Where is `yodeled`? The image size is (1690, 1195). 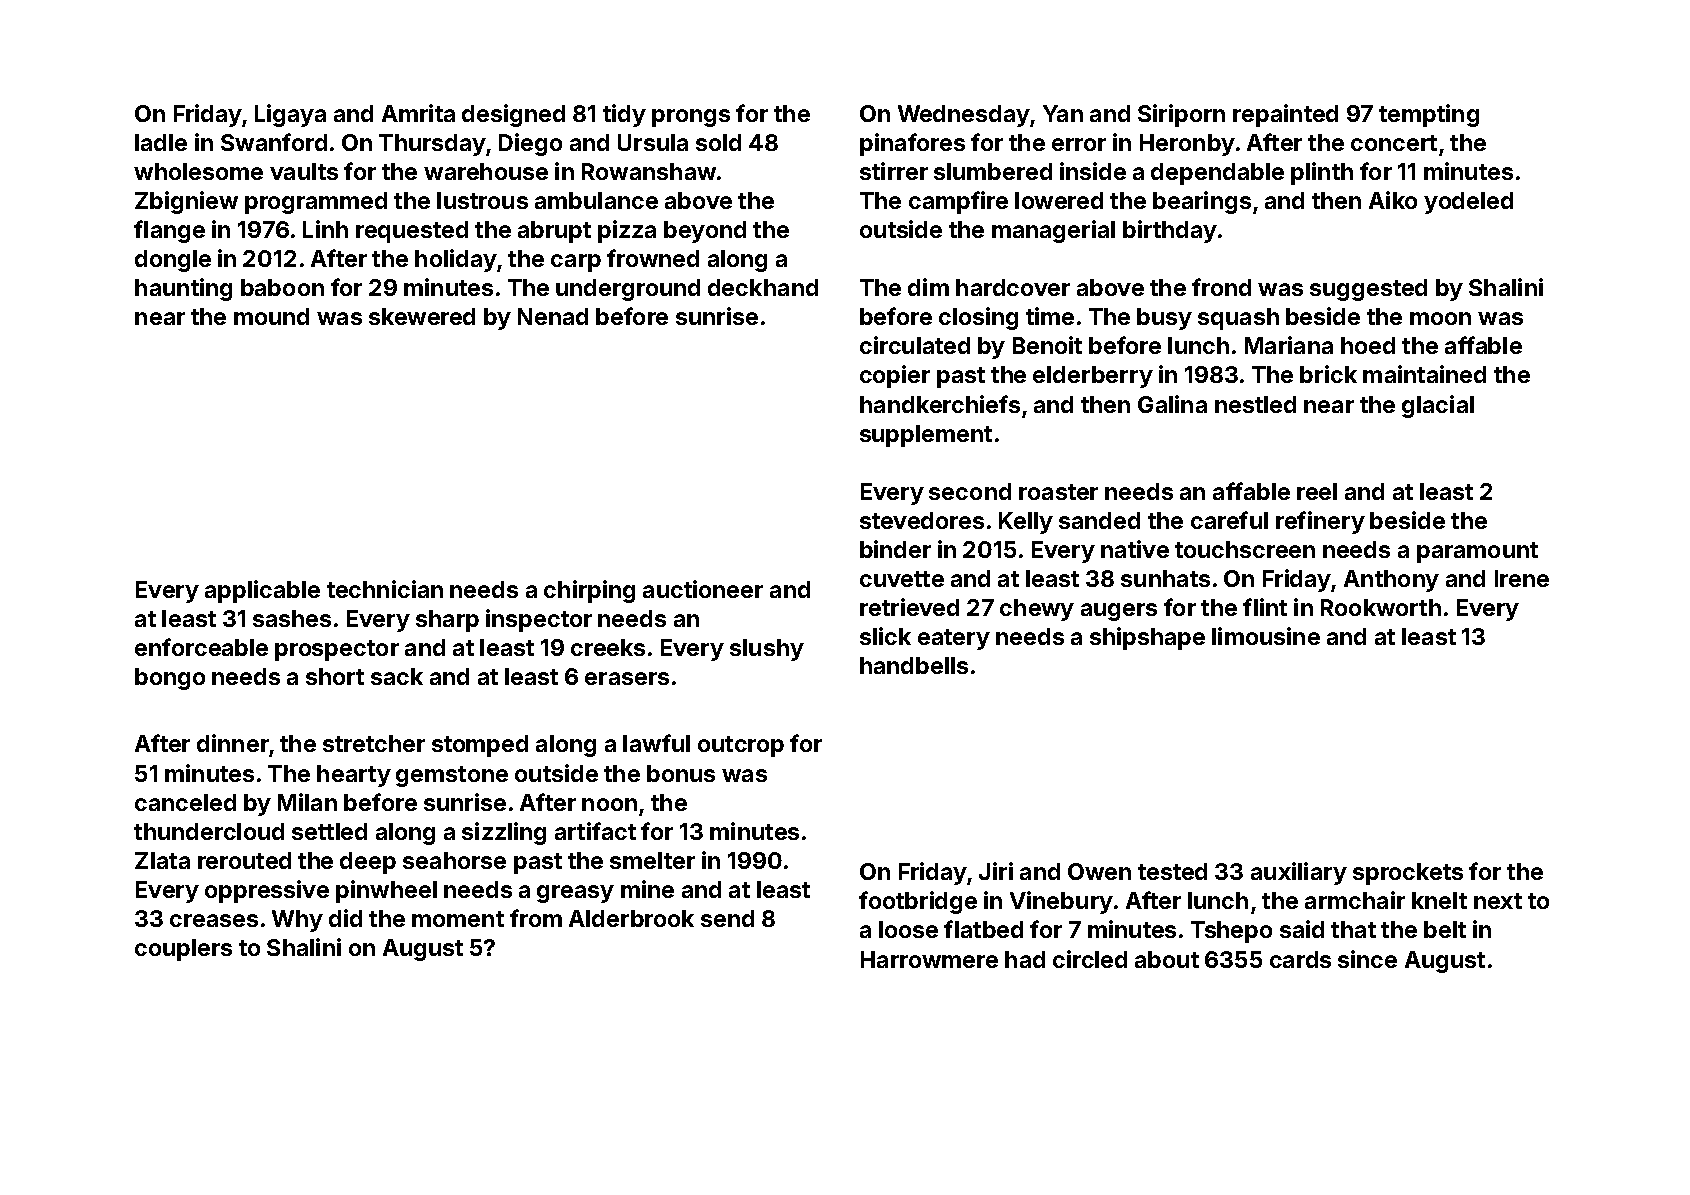
yodeled is located at coordinates (1468, 203).
